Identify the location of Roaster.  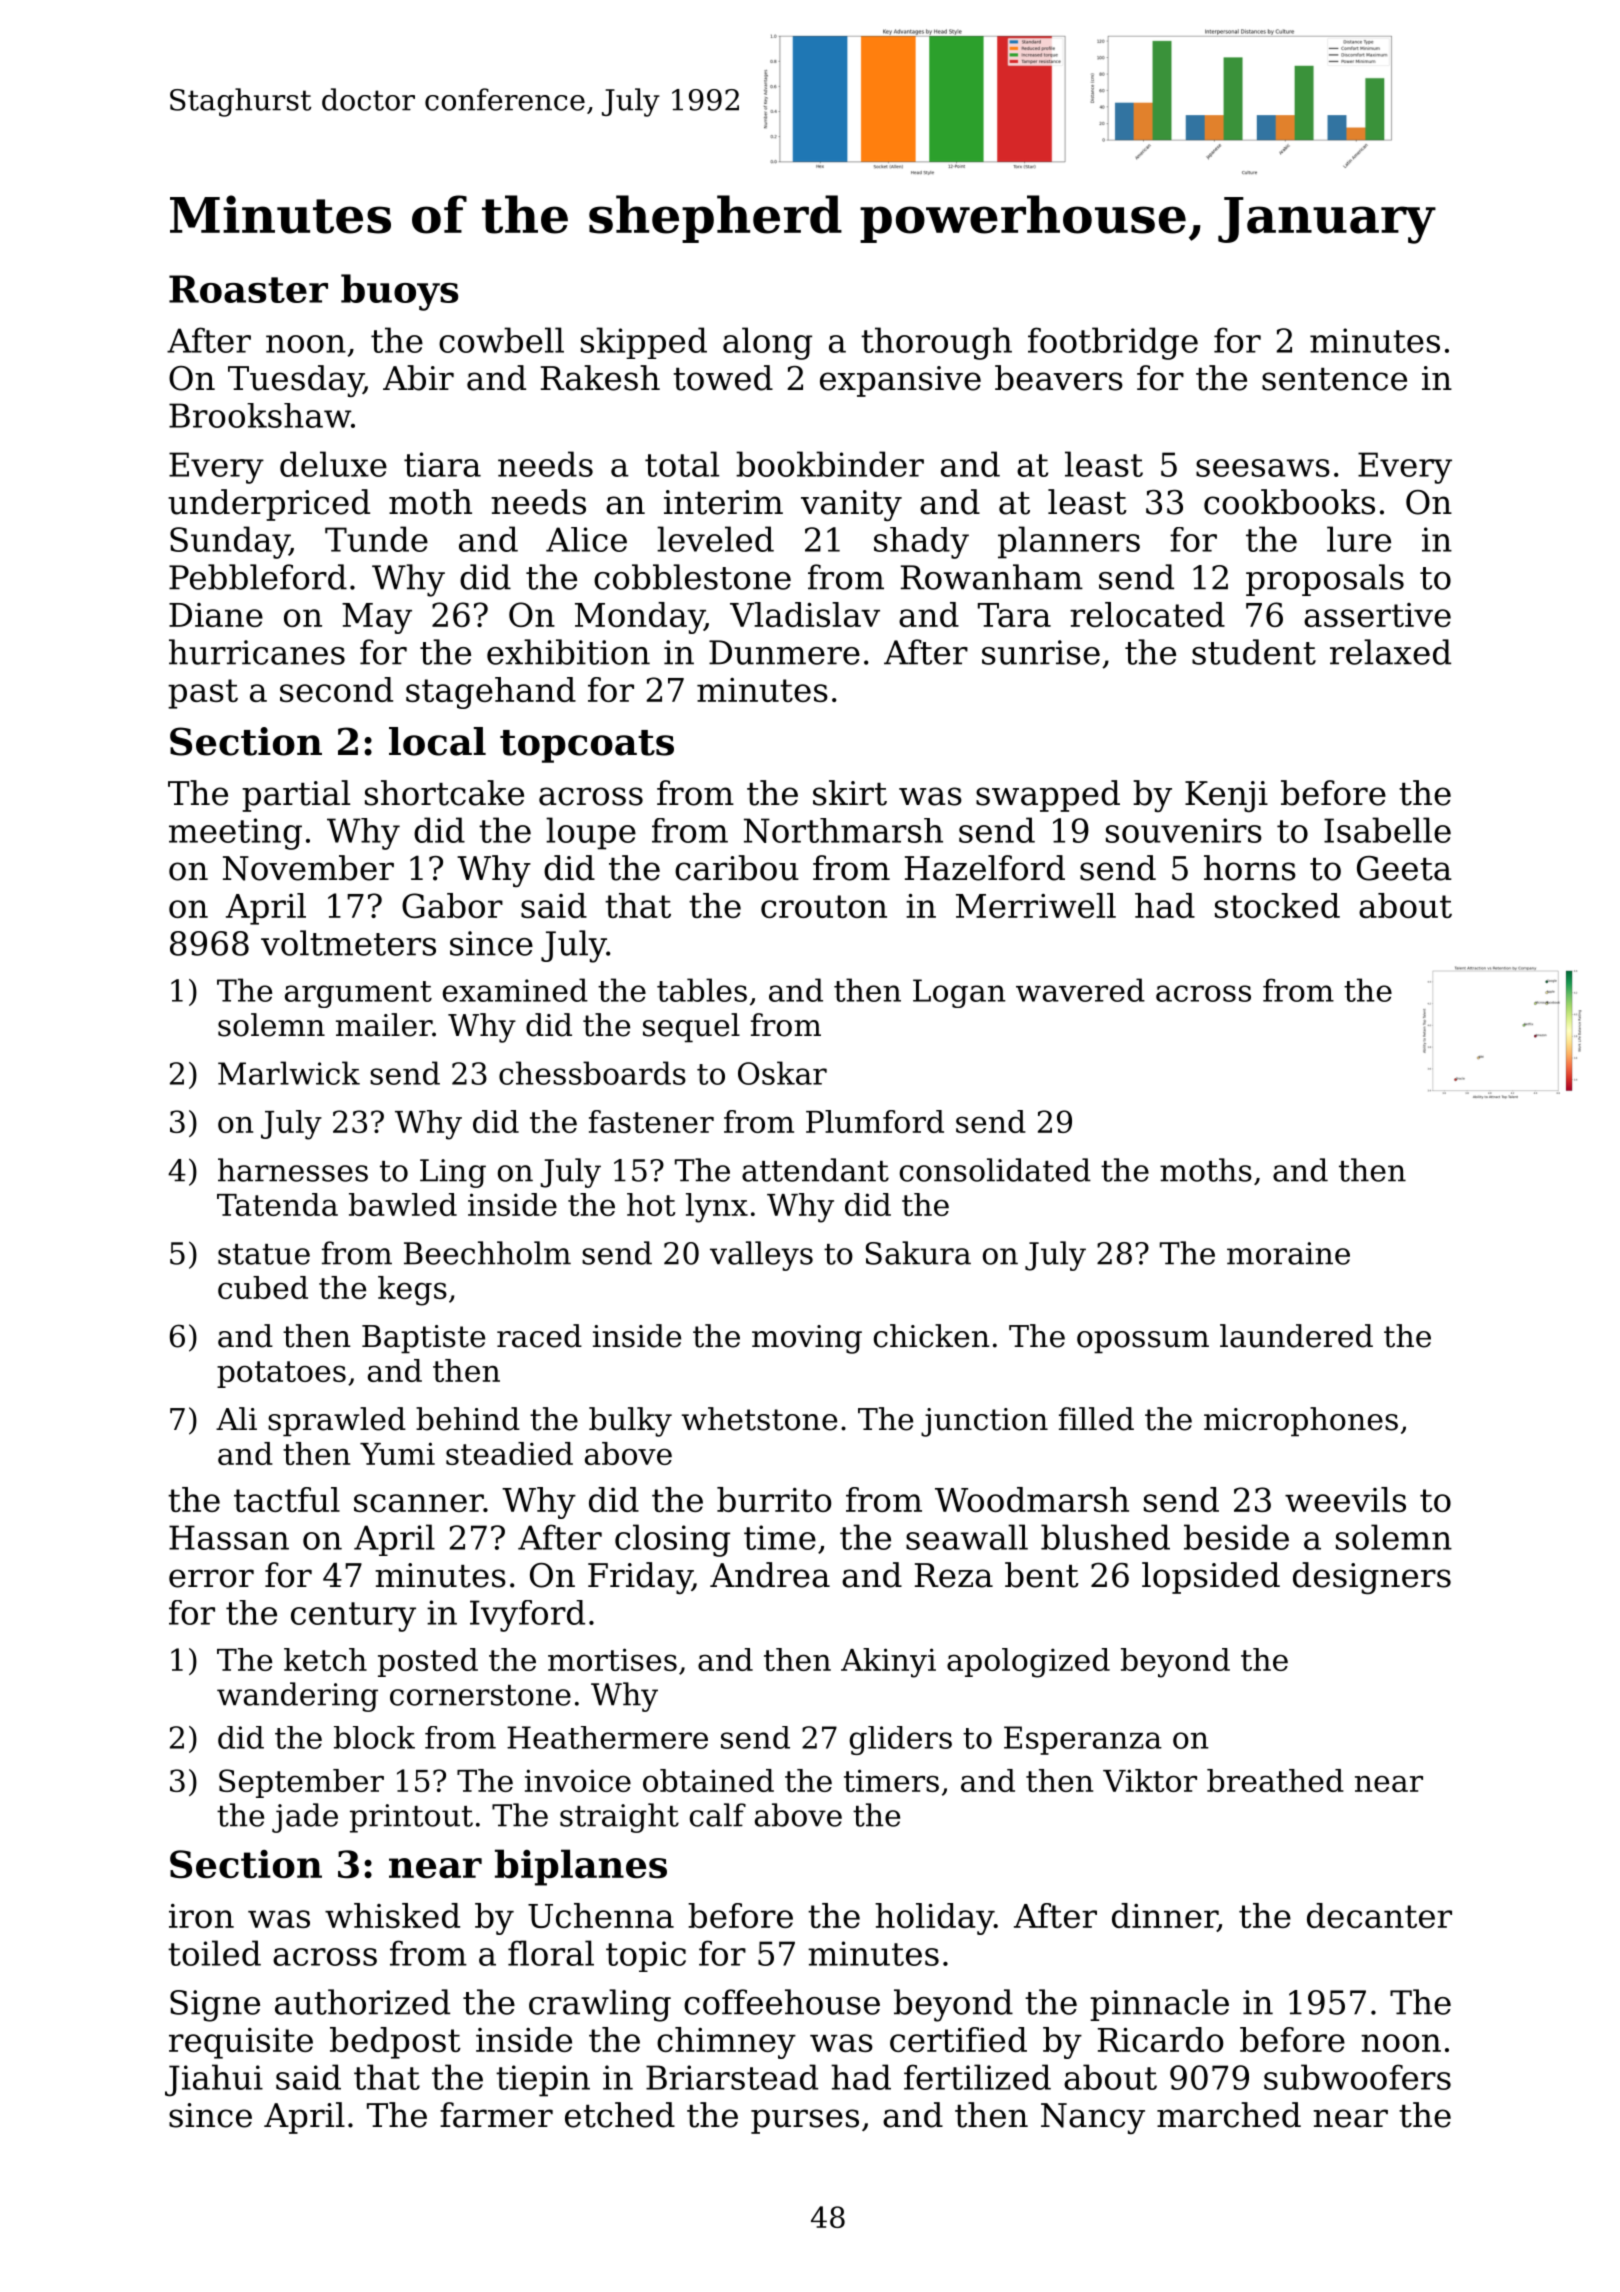
(248, 289).
